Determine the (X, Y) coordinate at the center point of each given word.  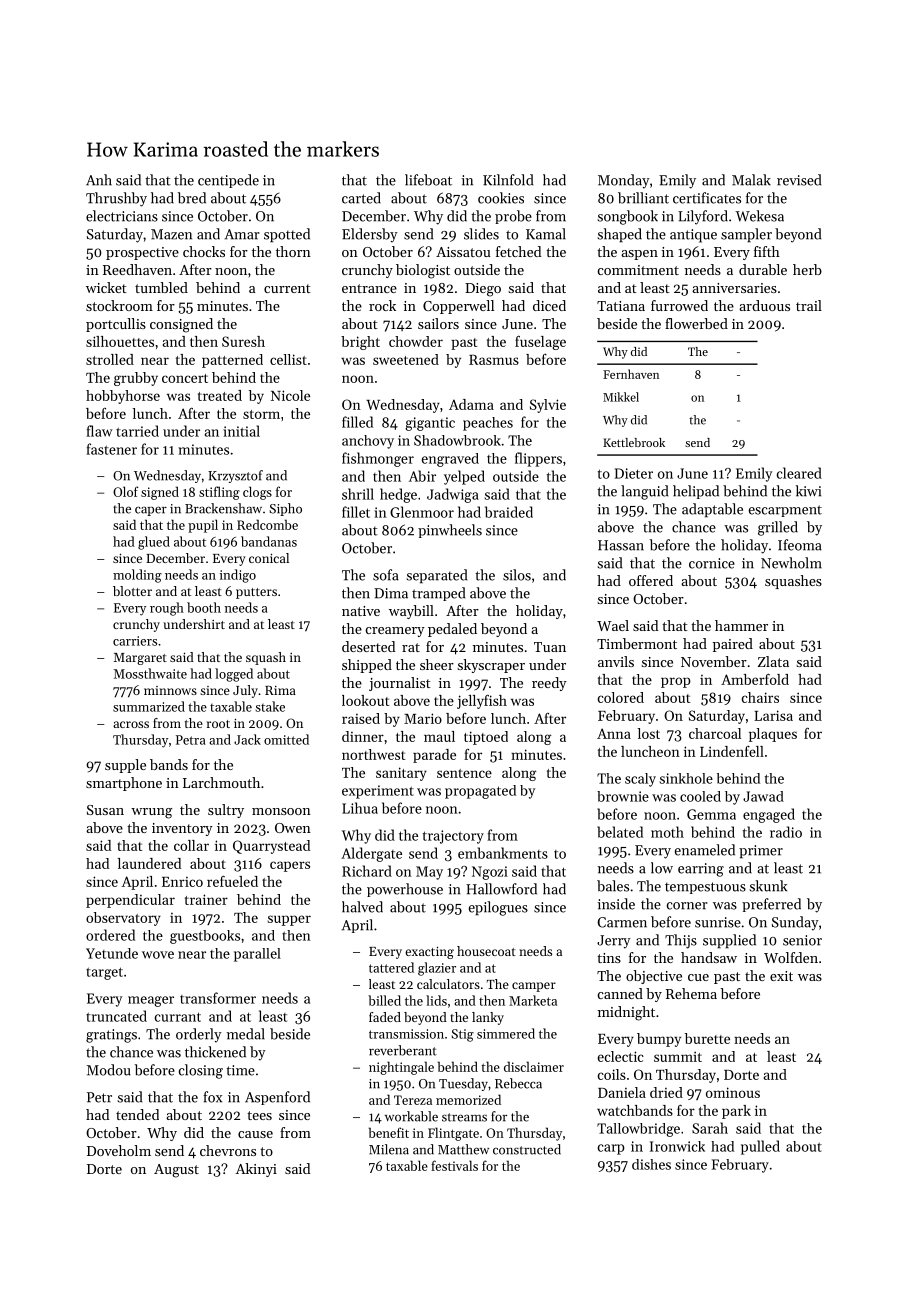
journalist (400, 684)
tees (259, 1115)
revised (799, 180)
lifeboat (428, 180)
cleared (799, 473)
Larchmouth (221, 782)
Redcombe (267, 524)
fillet (356, 512)
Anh (99, 180)
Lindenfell (732, 751)
